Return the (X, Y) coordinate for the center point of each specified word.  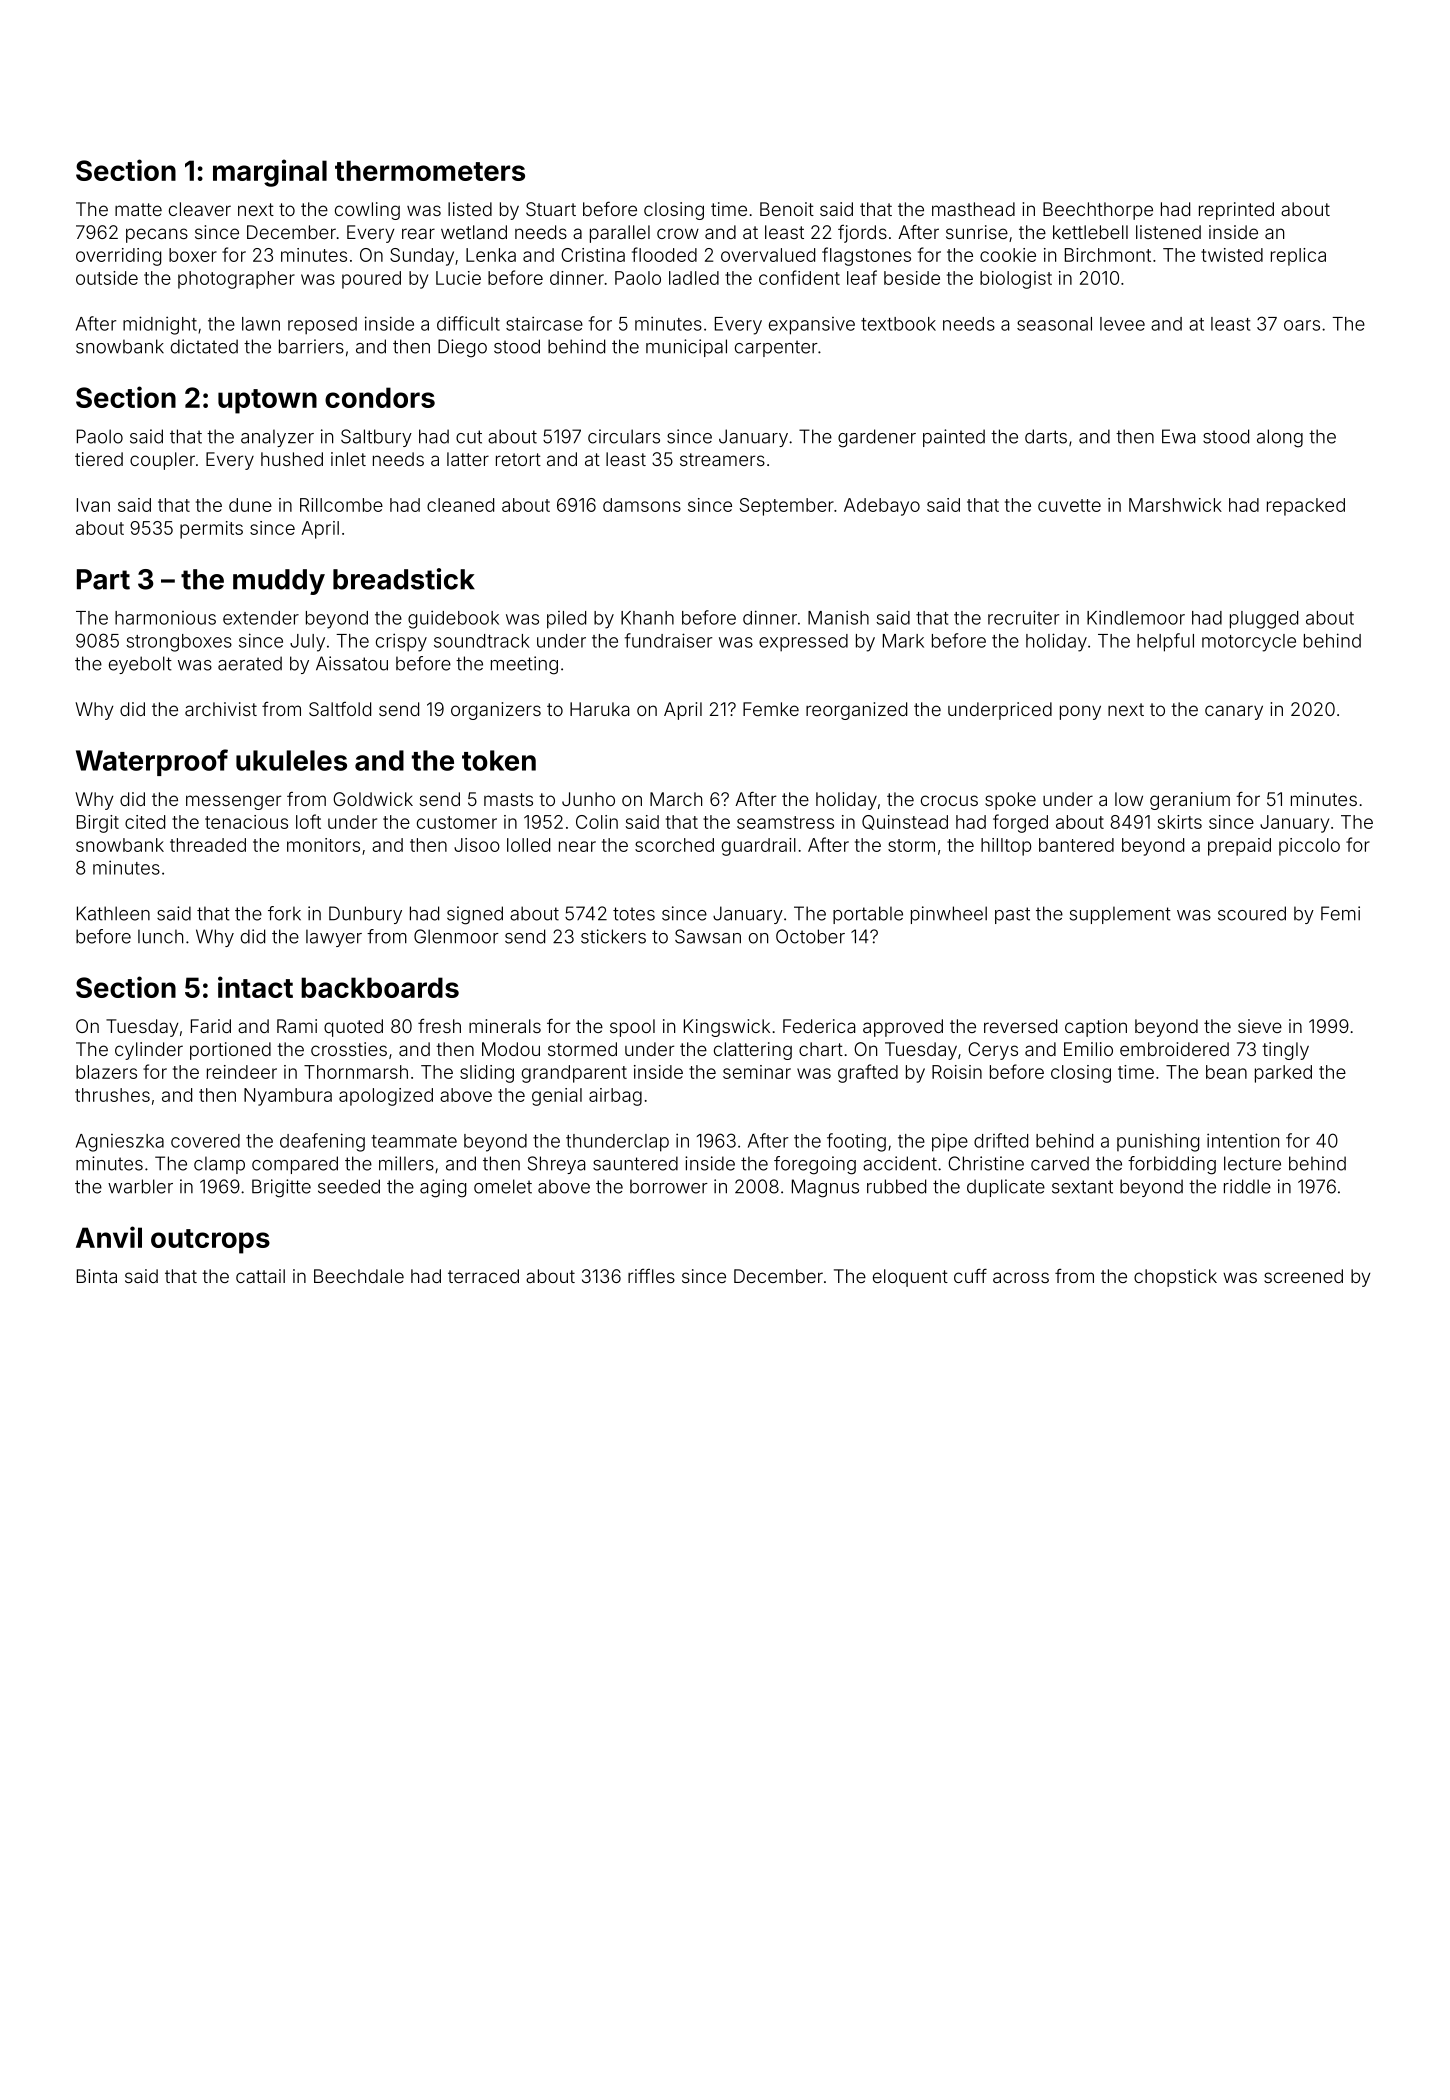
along (1280, 438)
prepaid (1239, 847)
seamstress (785, 822)
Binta (97, 1276)
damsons (642, 505)
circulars (624, 436)
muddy (279, 582)
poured (371, 280)
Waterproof (152, 762)
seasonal (1054, 324)
